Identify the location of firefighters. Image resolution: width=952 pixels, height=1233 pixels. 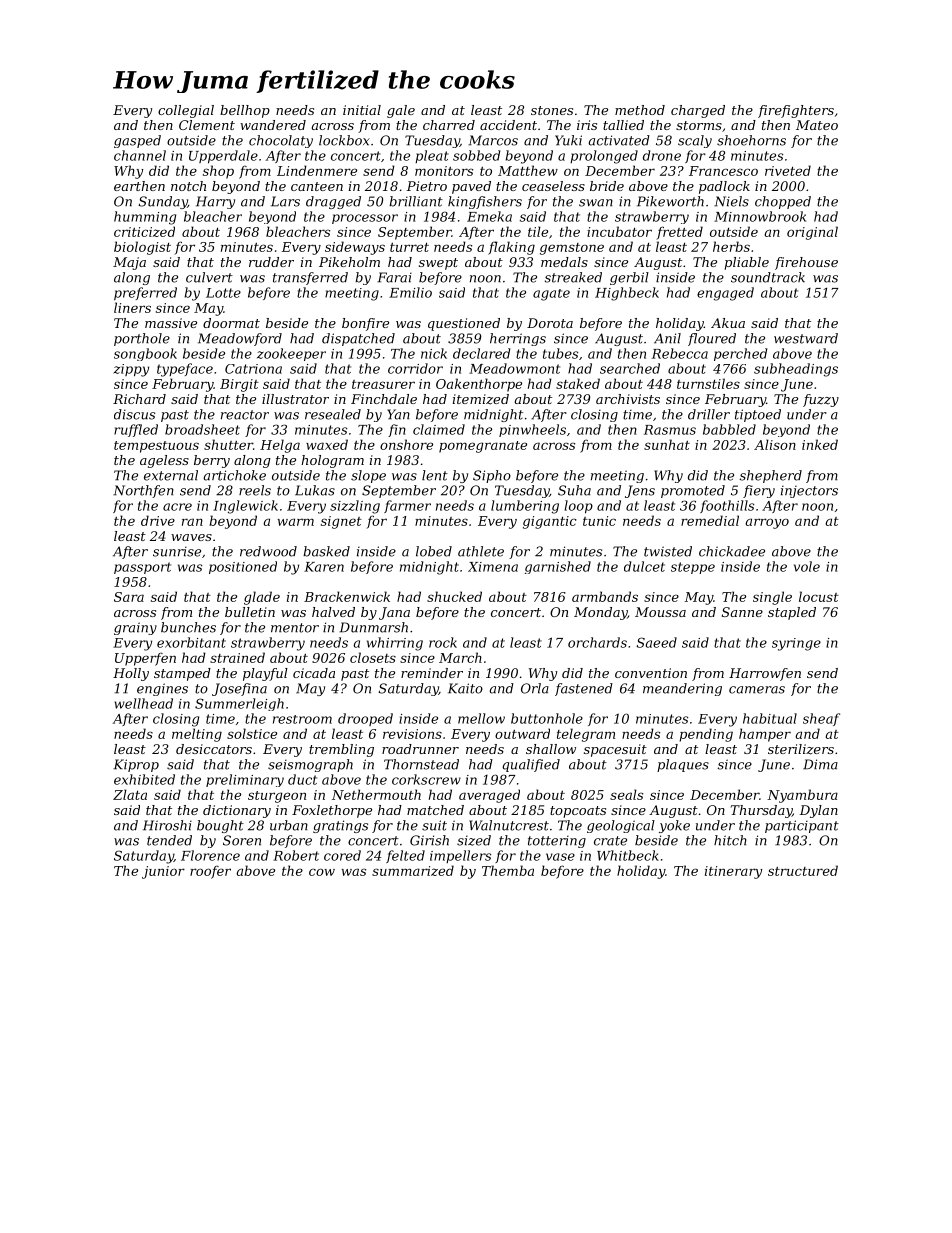
(796, 111).
